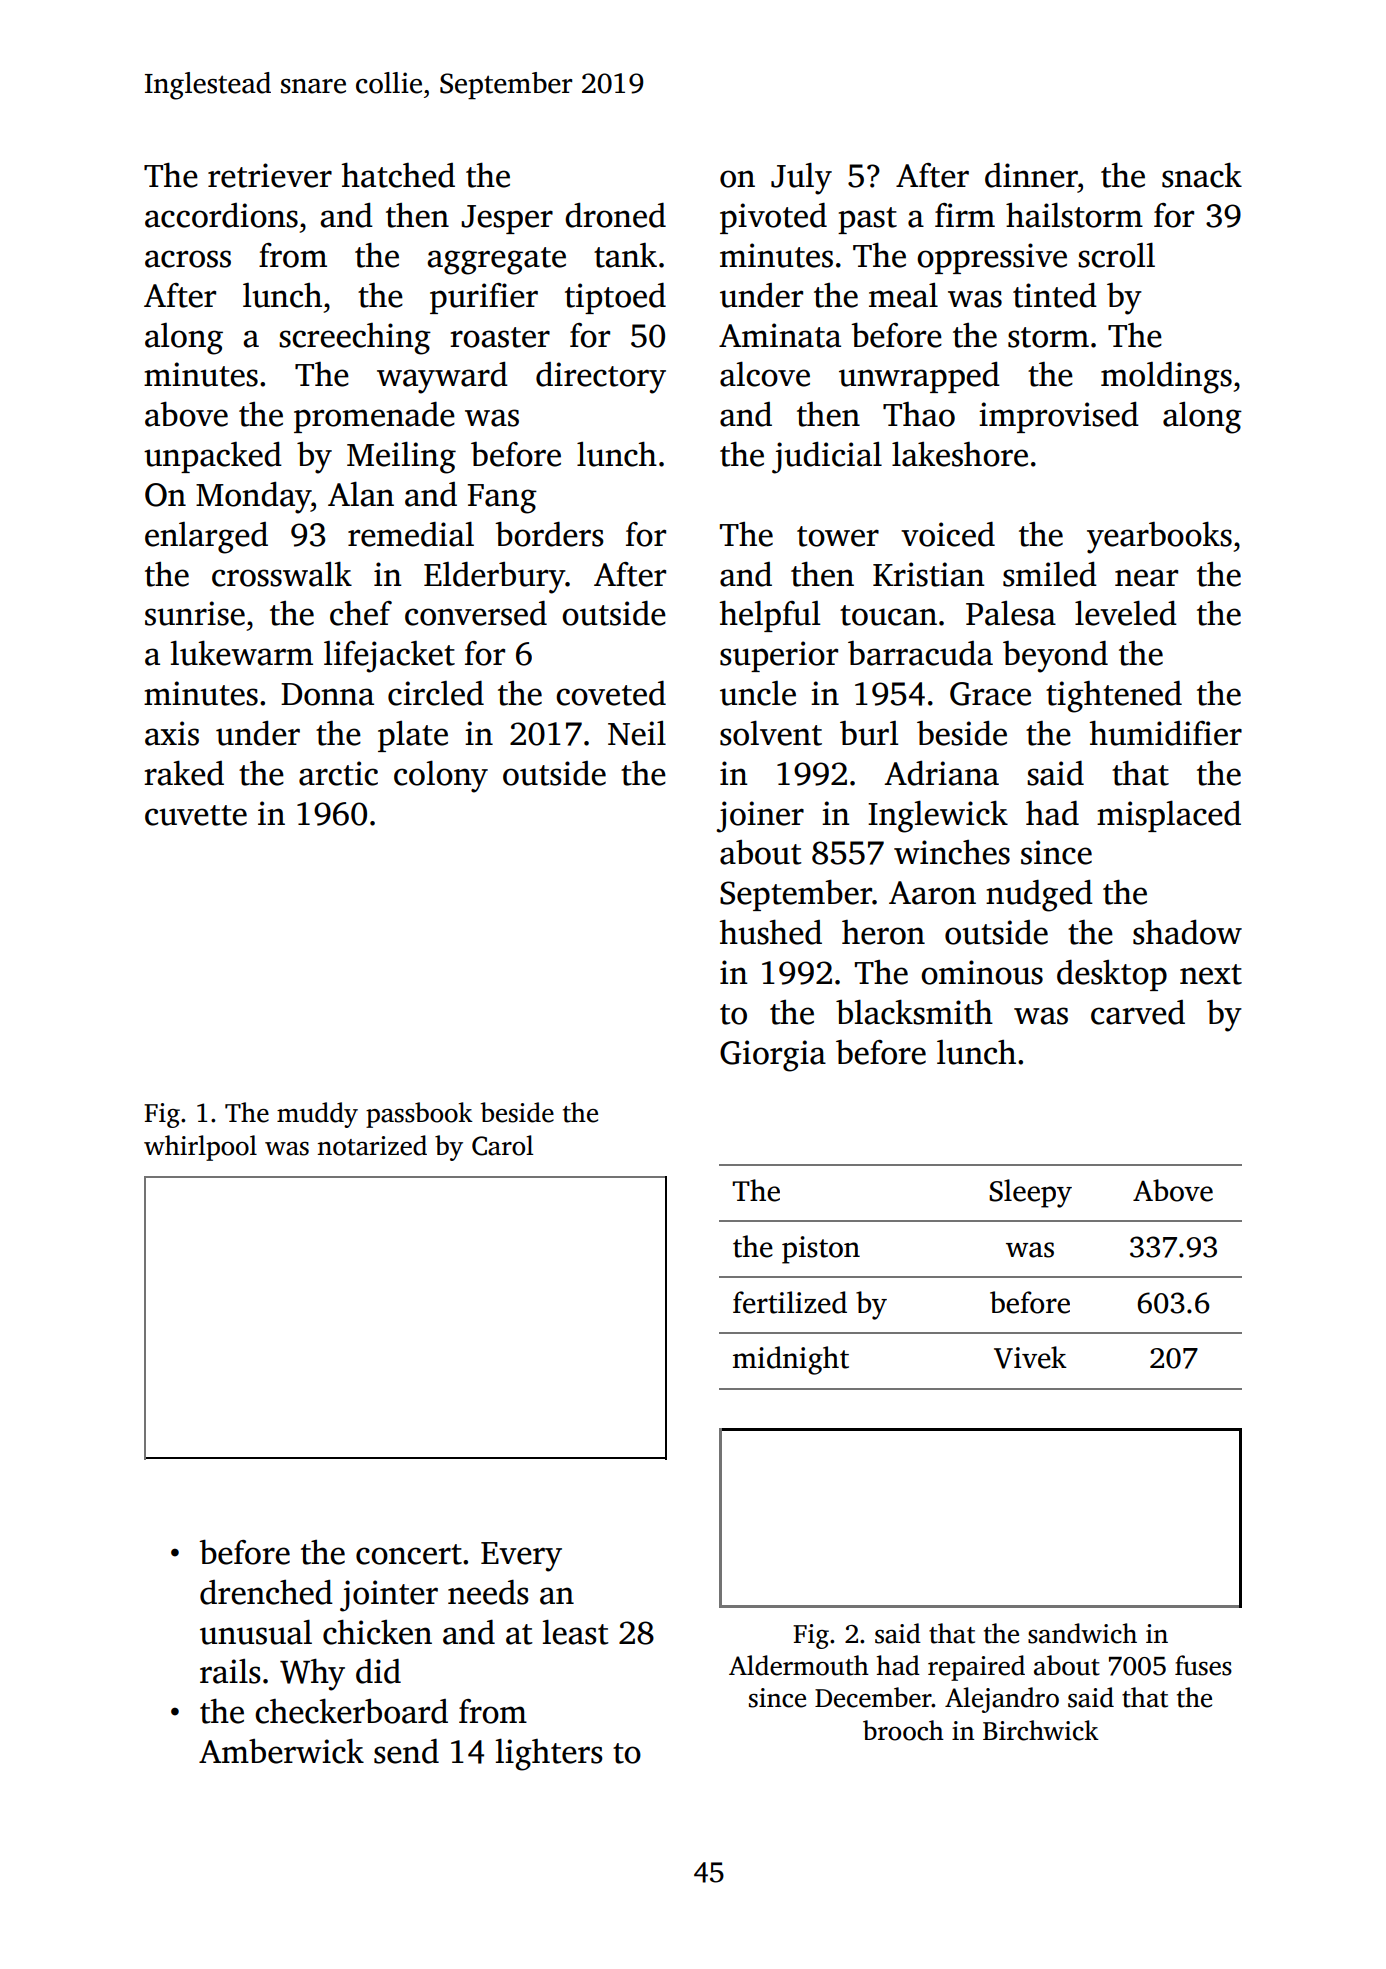 This screenshot has width=1386, height=1969. I want to click on July, so click(801, 178).
